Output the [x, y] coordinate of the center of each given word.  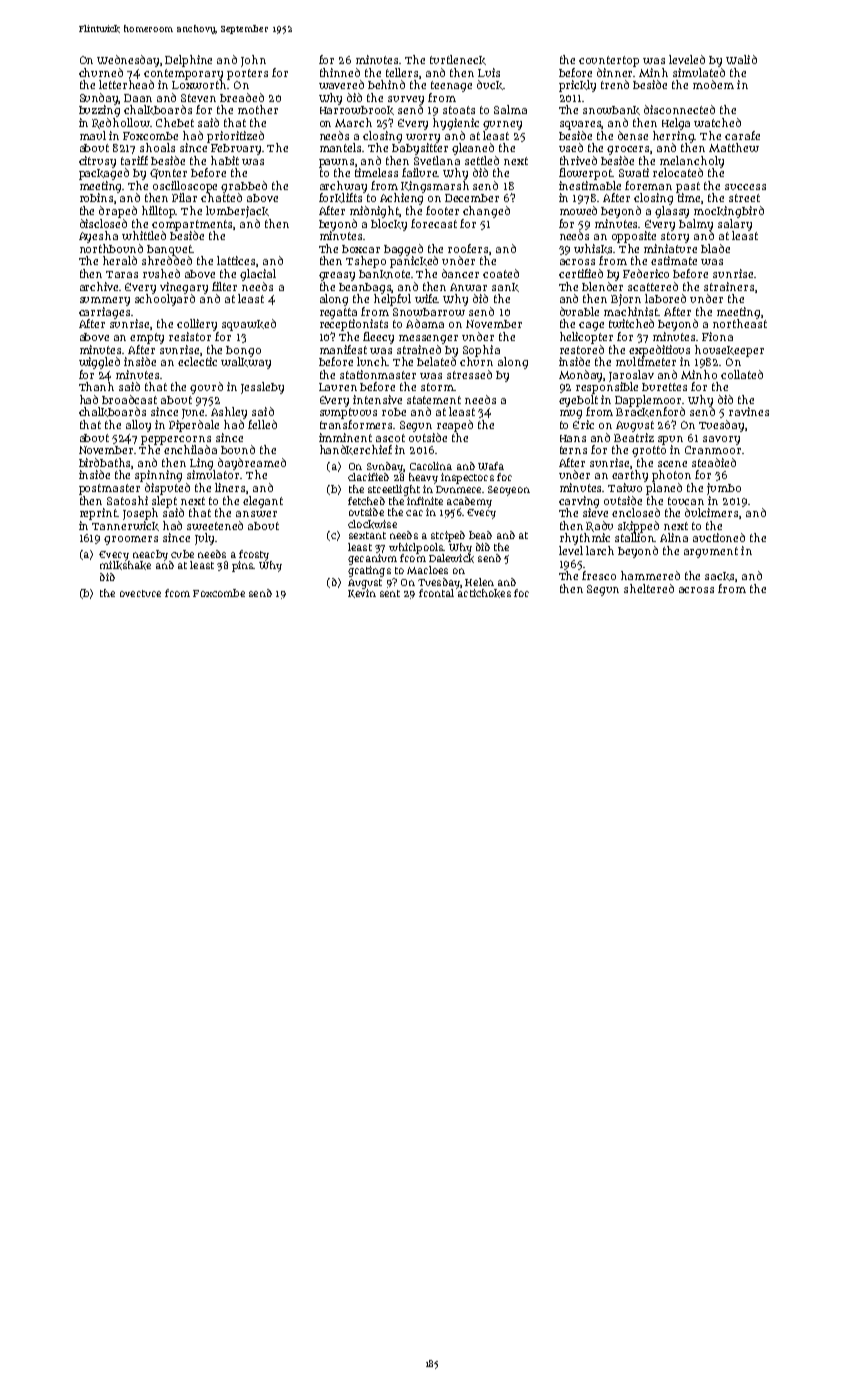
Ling [201, 464]
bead [480, 535]
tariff [134, 160]
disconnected [679, 109]
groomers [131, 540]
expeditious [659, 351]
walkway [246, 363]
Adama [425, 323]
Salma [510, 109]
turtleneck [458, 60]
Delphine [188, 61]
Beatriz [634, 437]
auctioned [719, 537]
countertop [609, 61]
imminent [345, 437]
